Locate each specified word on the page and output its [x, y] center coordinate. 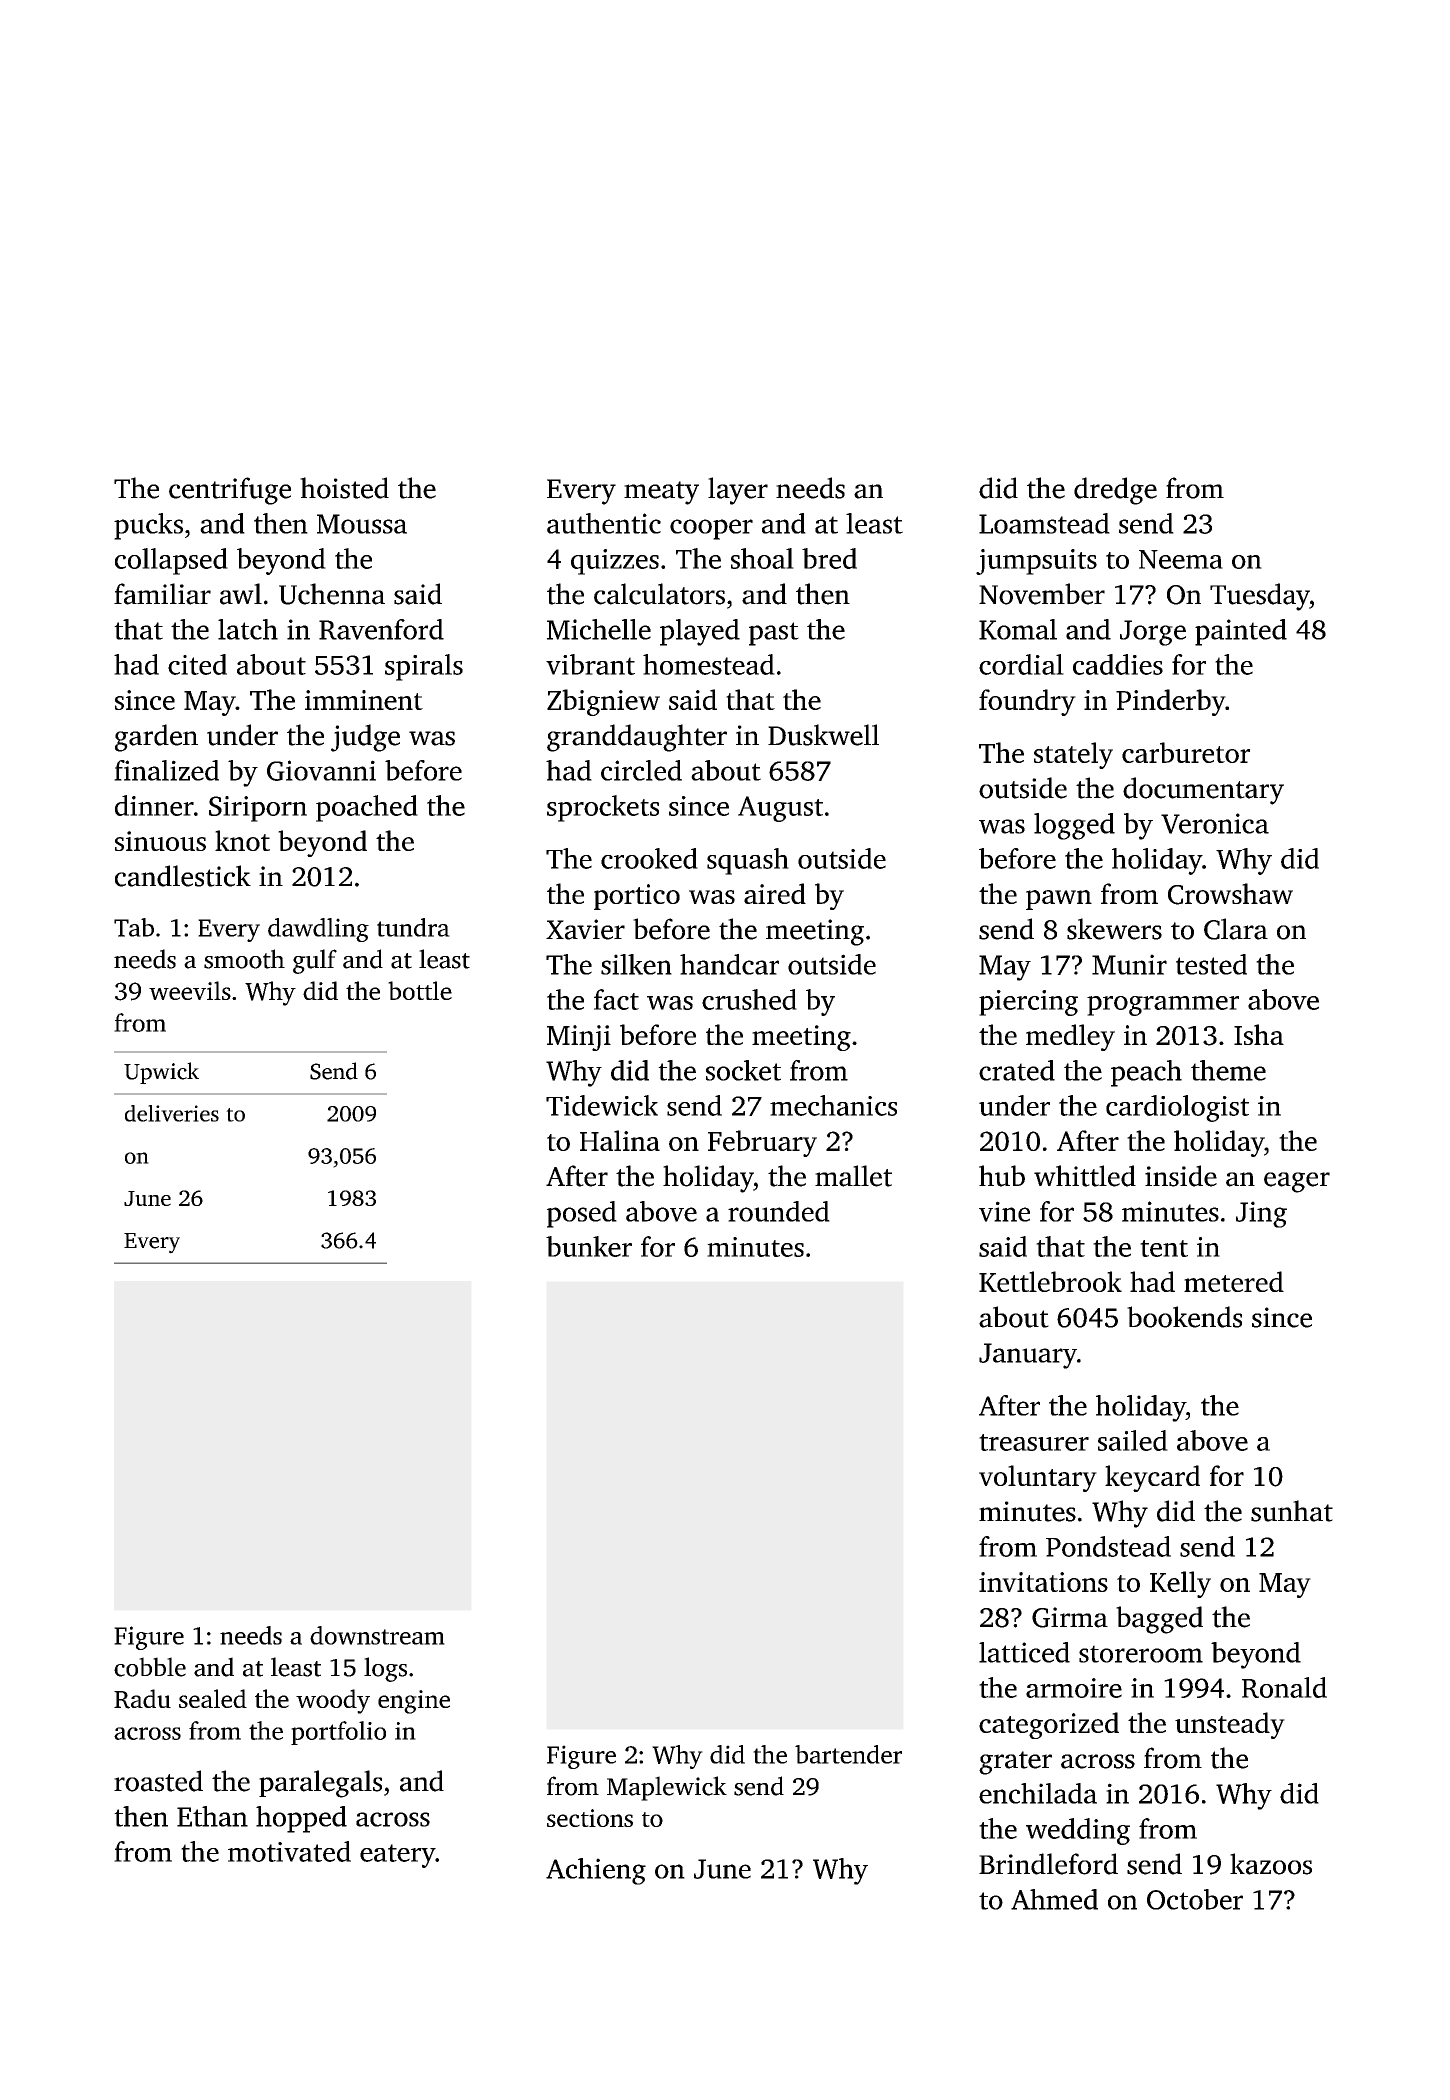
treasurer [1034, 1442]
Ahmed [1054, 1899]
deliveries [172, 1113]
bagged [1159, 1620]
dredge [1115, 491]
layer [738, 491]
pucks [148, 526]
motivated [289, 1851]
